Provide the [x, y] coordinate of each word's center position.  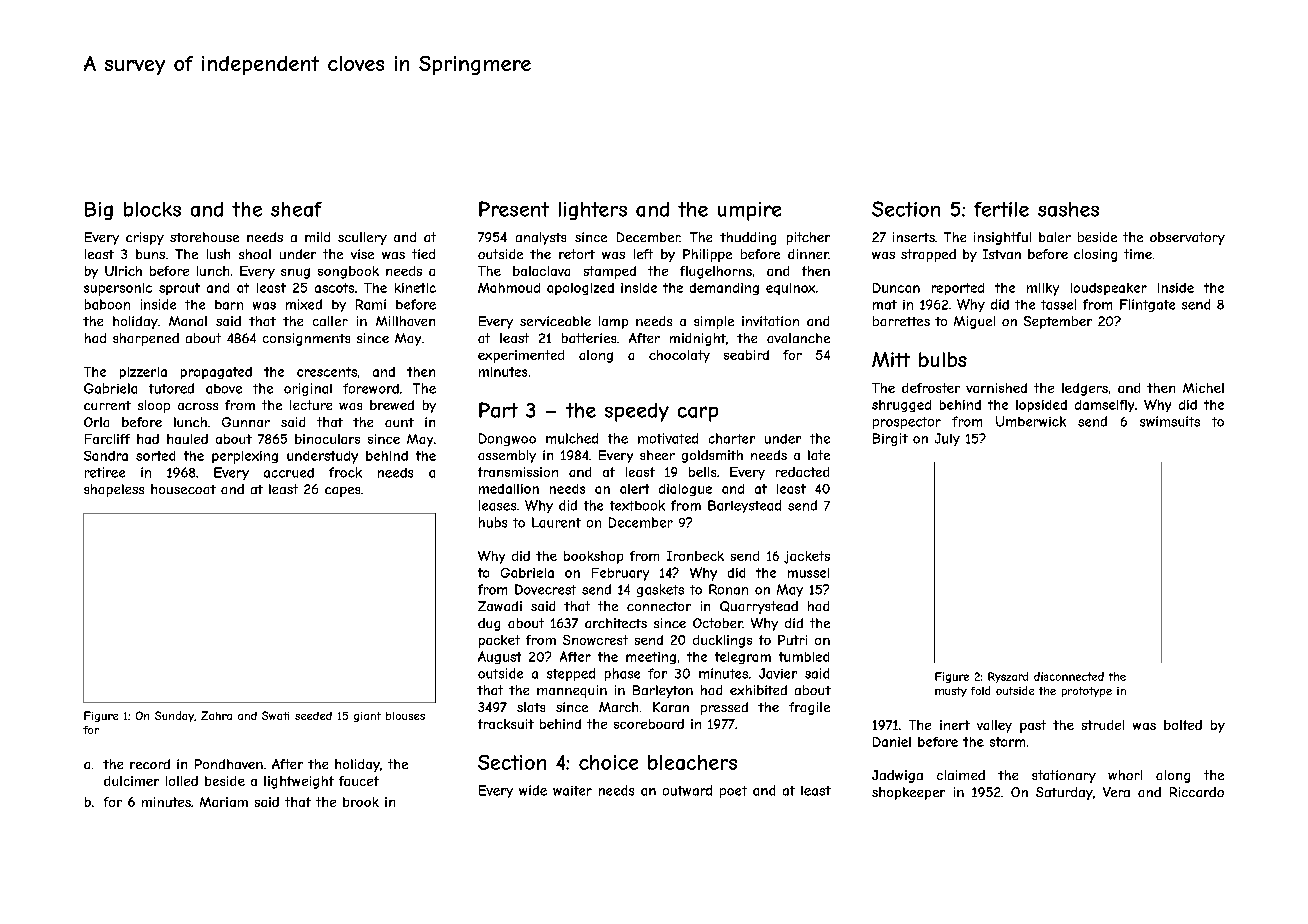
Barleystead [744, 506]
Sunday [174, 716]
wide [533, 790]
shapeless [114, 490]
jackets [807, 557]
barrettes [901, 321]
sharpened [146, 339]
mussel [808, 573]
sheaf [296, 209]
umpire [749, 211]
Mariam [224, 802]
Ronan [728, 589]
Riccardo [1197, 792]
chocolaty [679, 356]
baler [1055, 237]
